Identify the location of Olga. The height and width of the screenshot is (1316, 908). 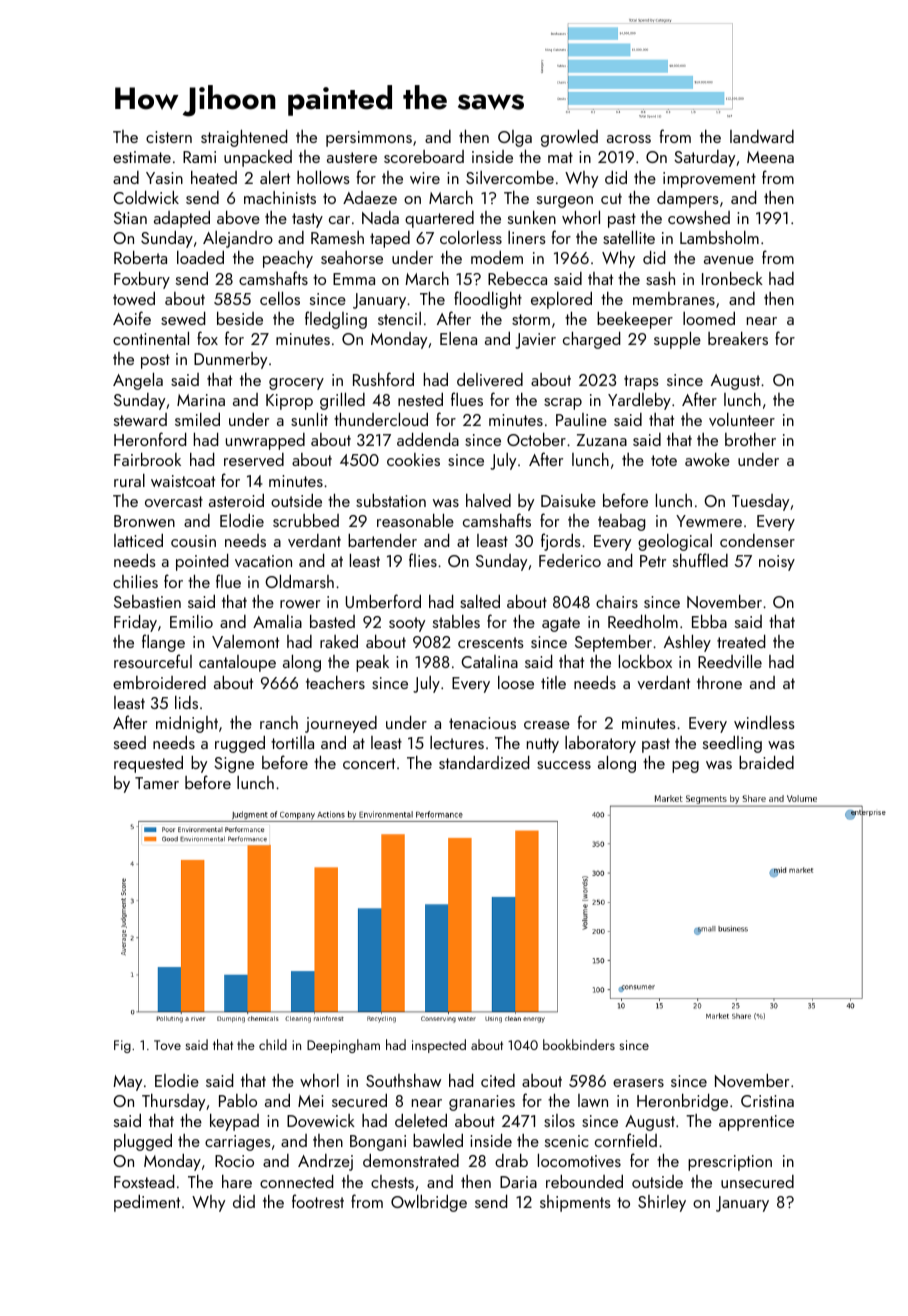
(515, 138).
